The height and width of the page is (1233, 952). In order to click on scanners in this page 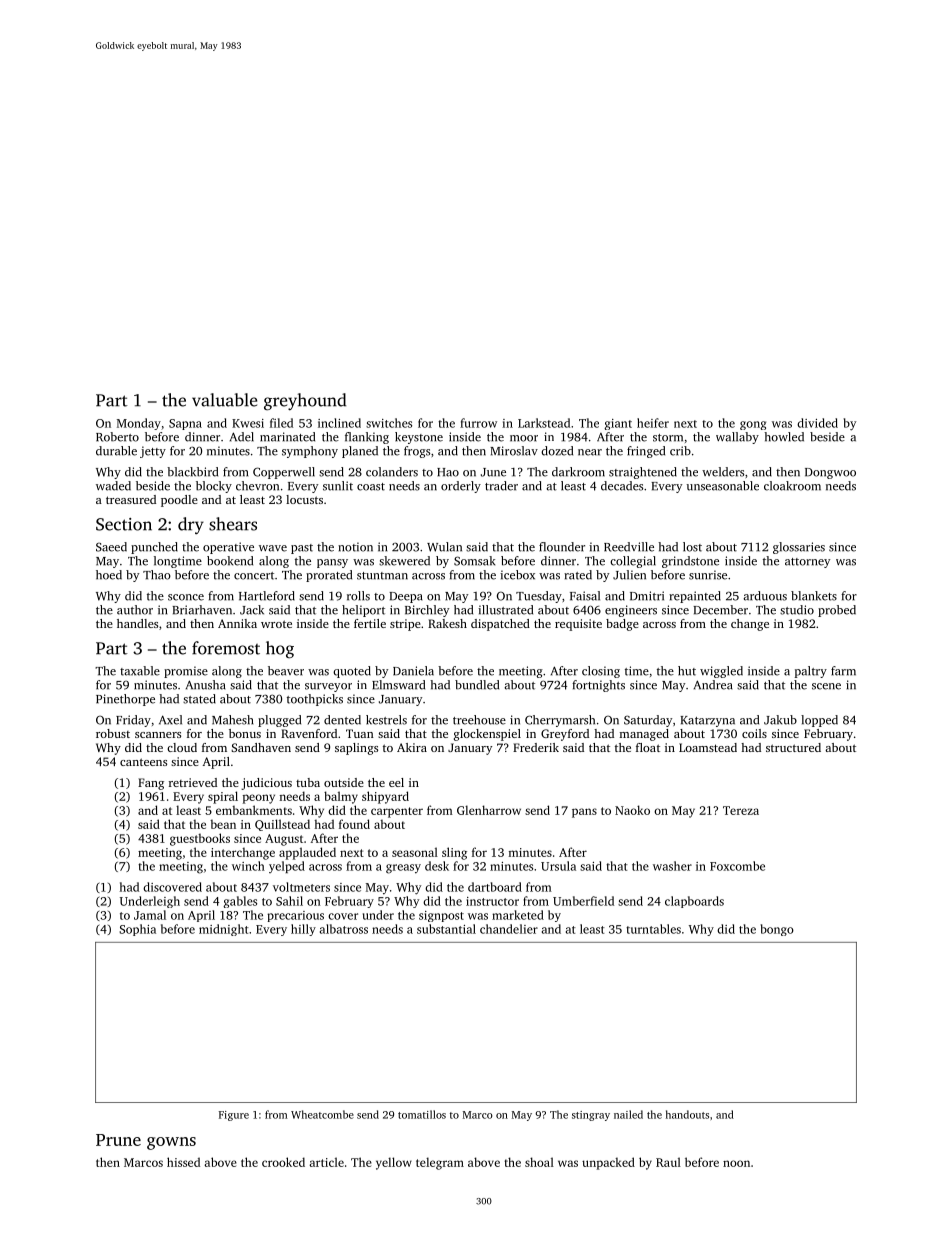, I will do `click(158, 735)`.
